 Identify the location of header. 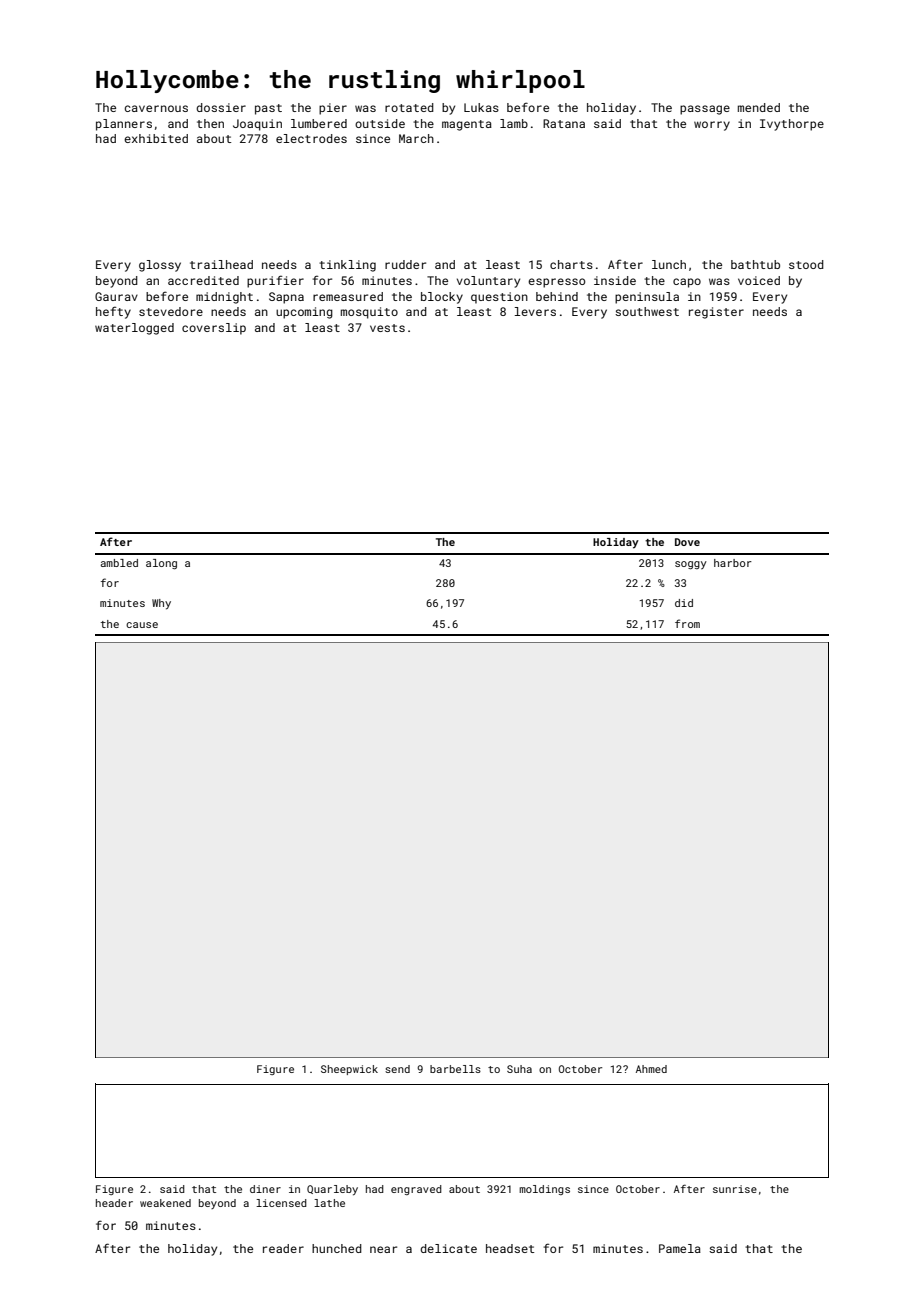
(114, 1203).
